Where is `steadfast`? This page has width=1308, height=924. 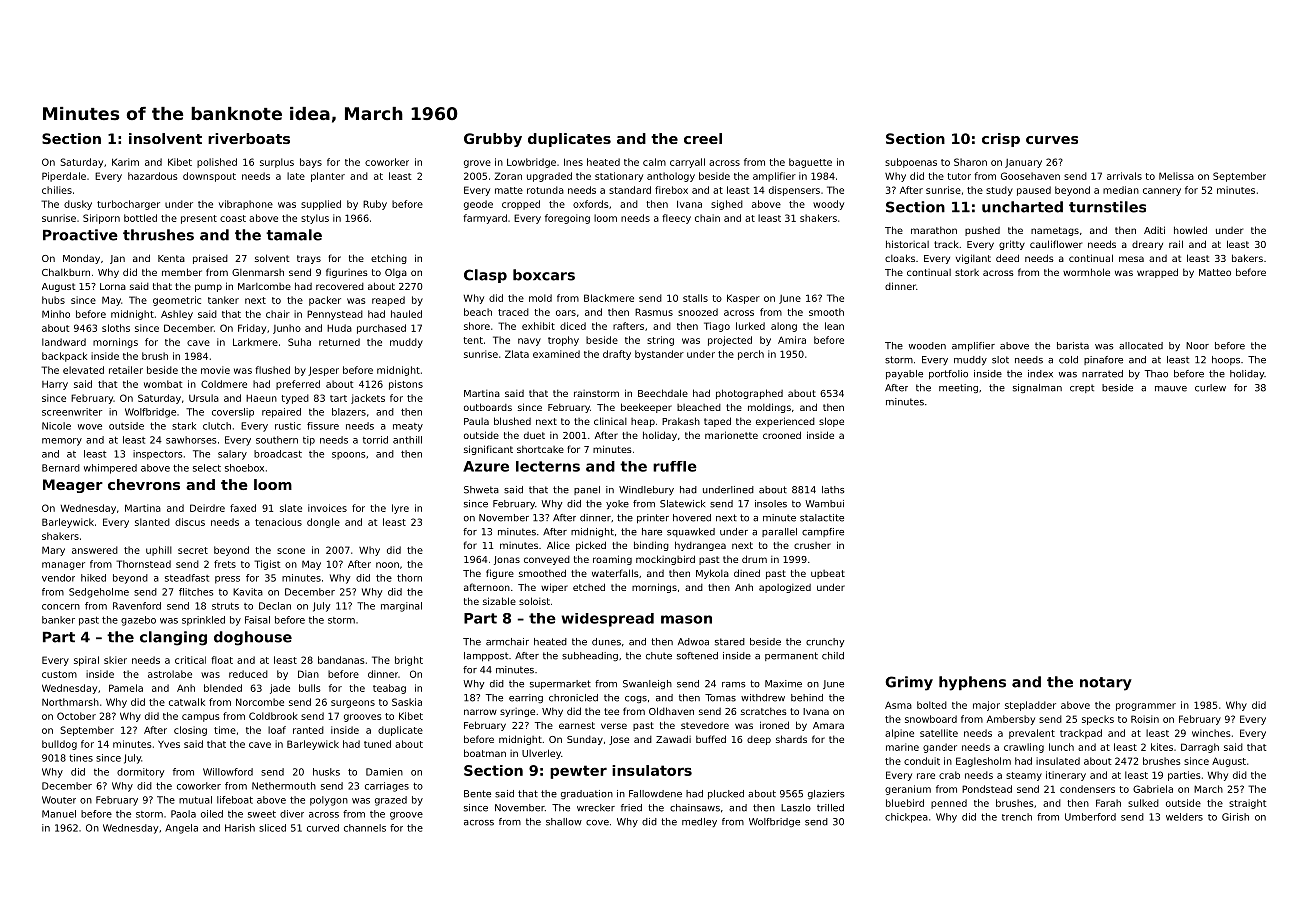 steadfast is located at coordinates (187, 578).
